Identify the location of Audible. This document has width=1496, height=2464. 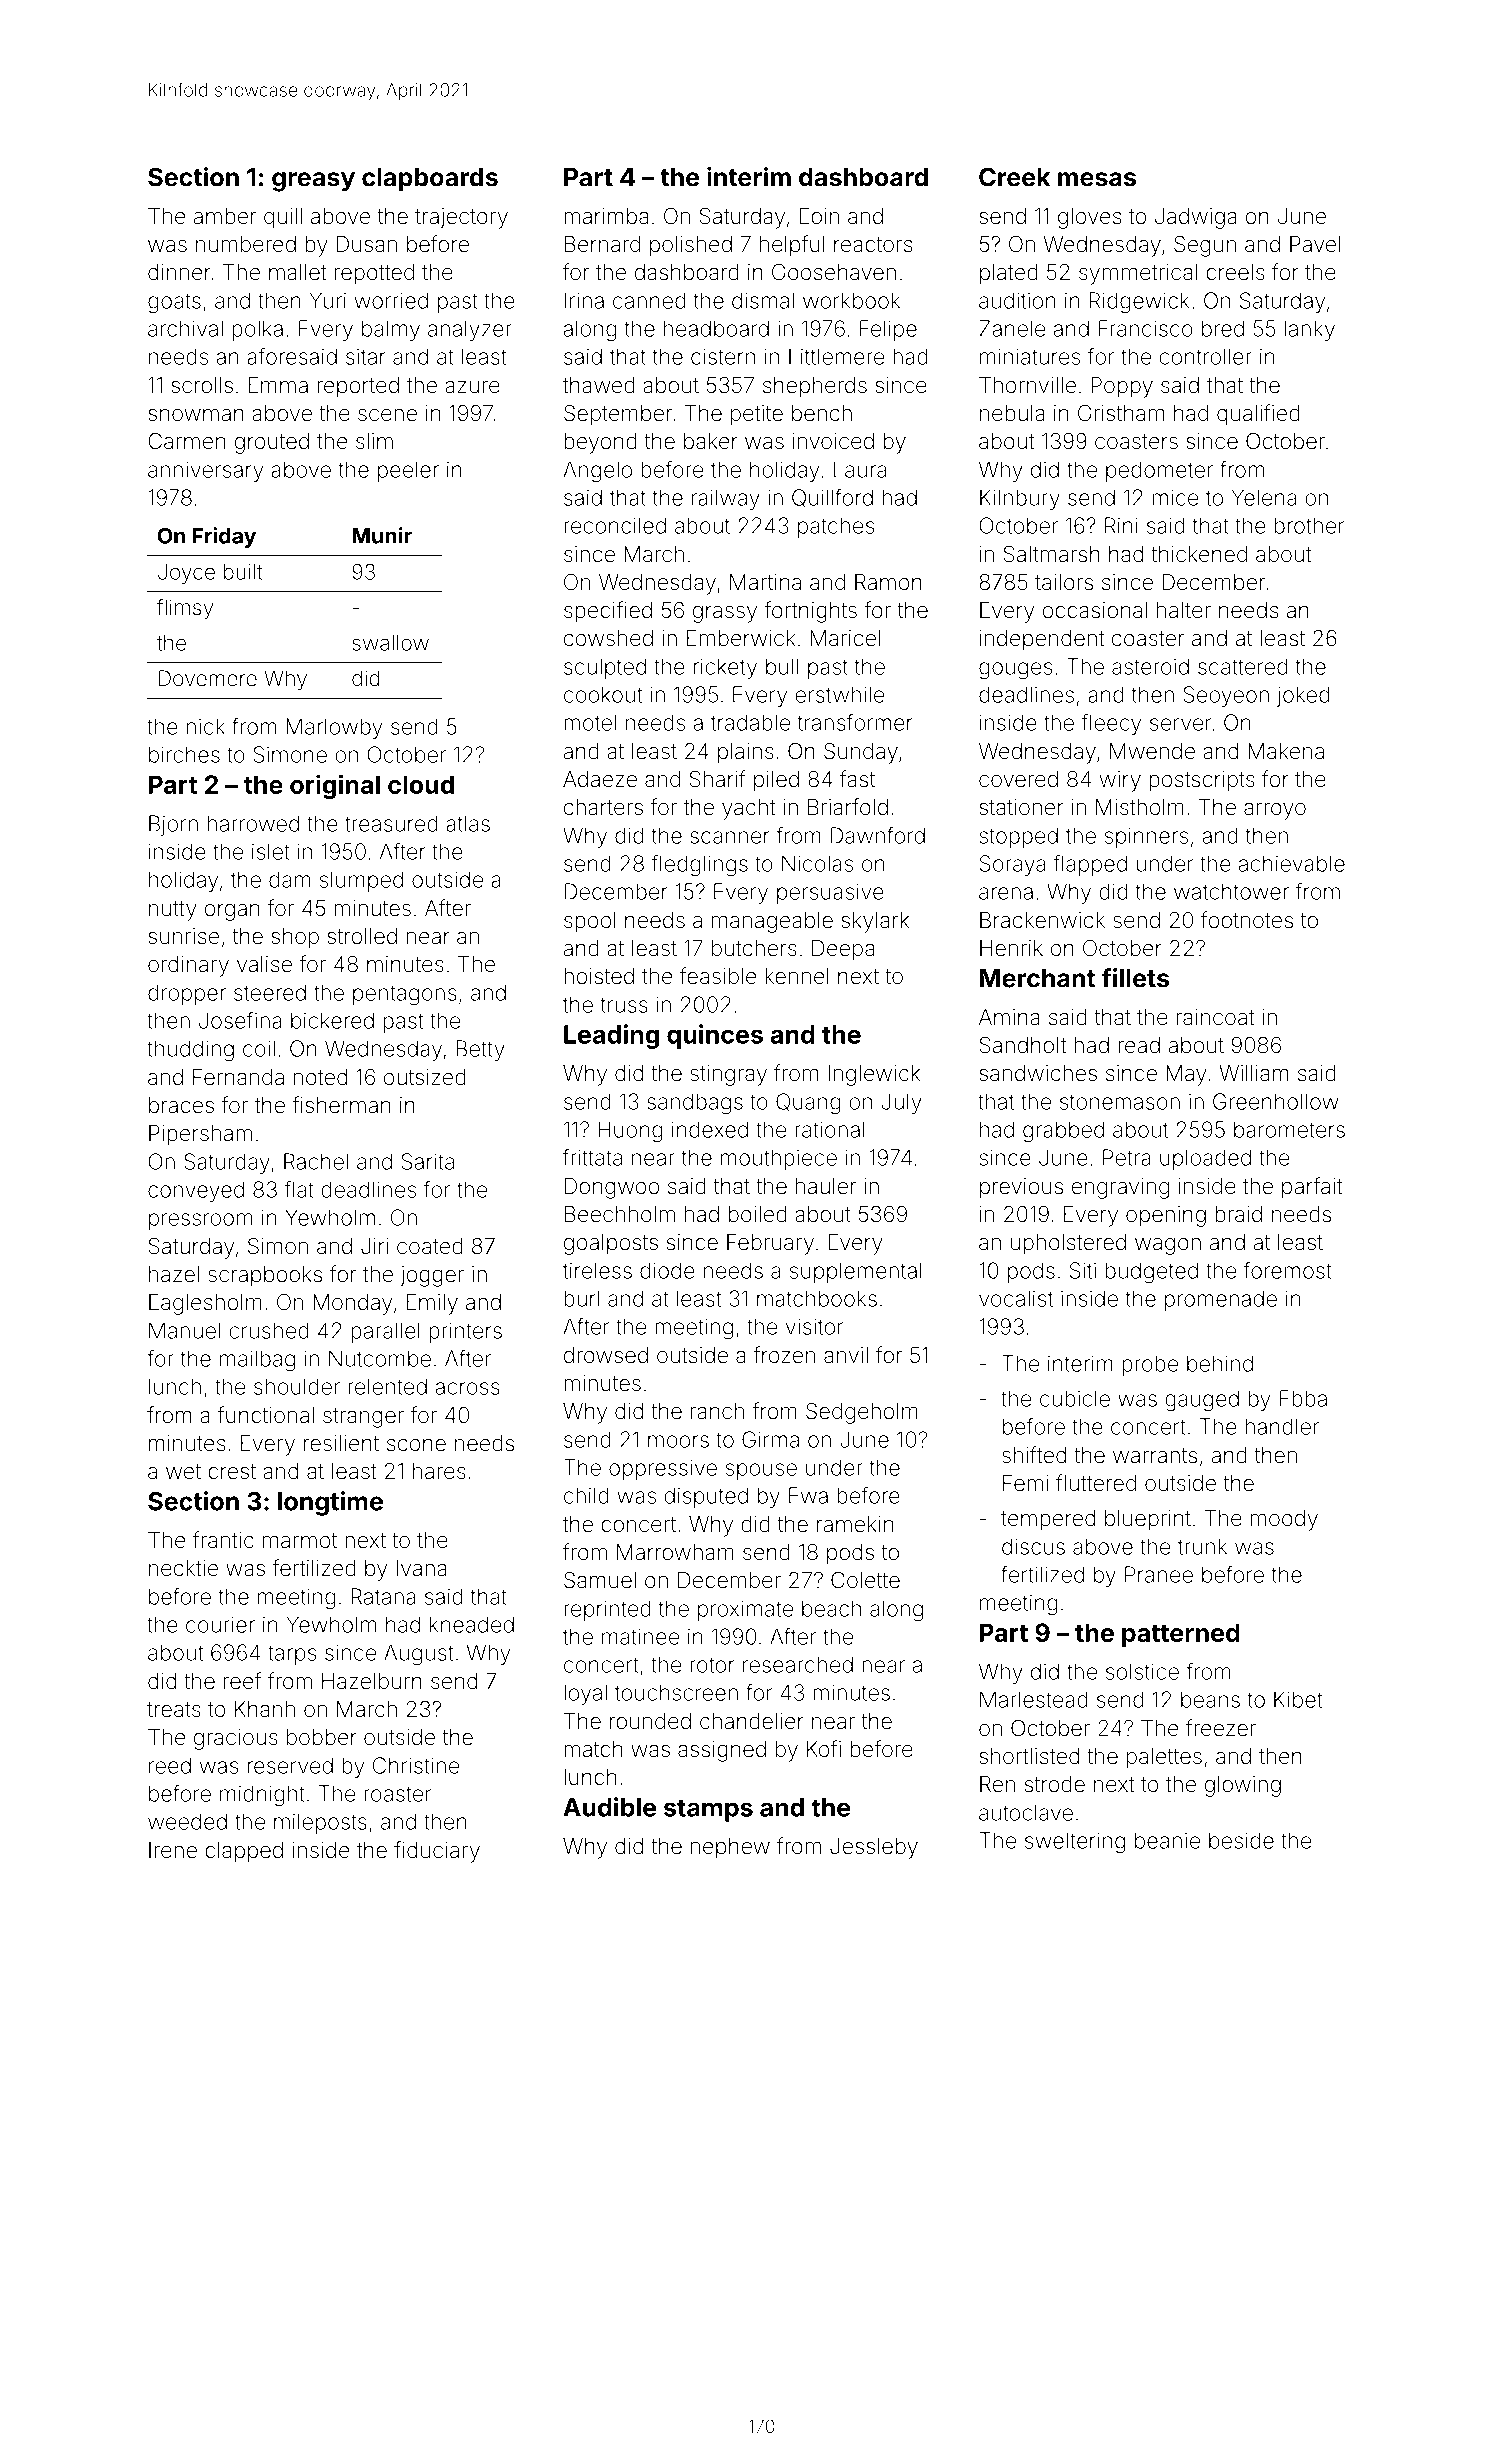
(609, 1807).
